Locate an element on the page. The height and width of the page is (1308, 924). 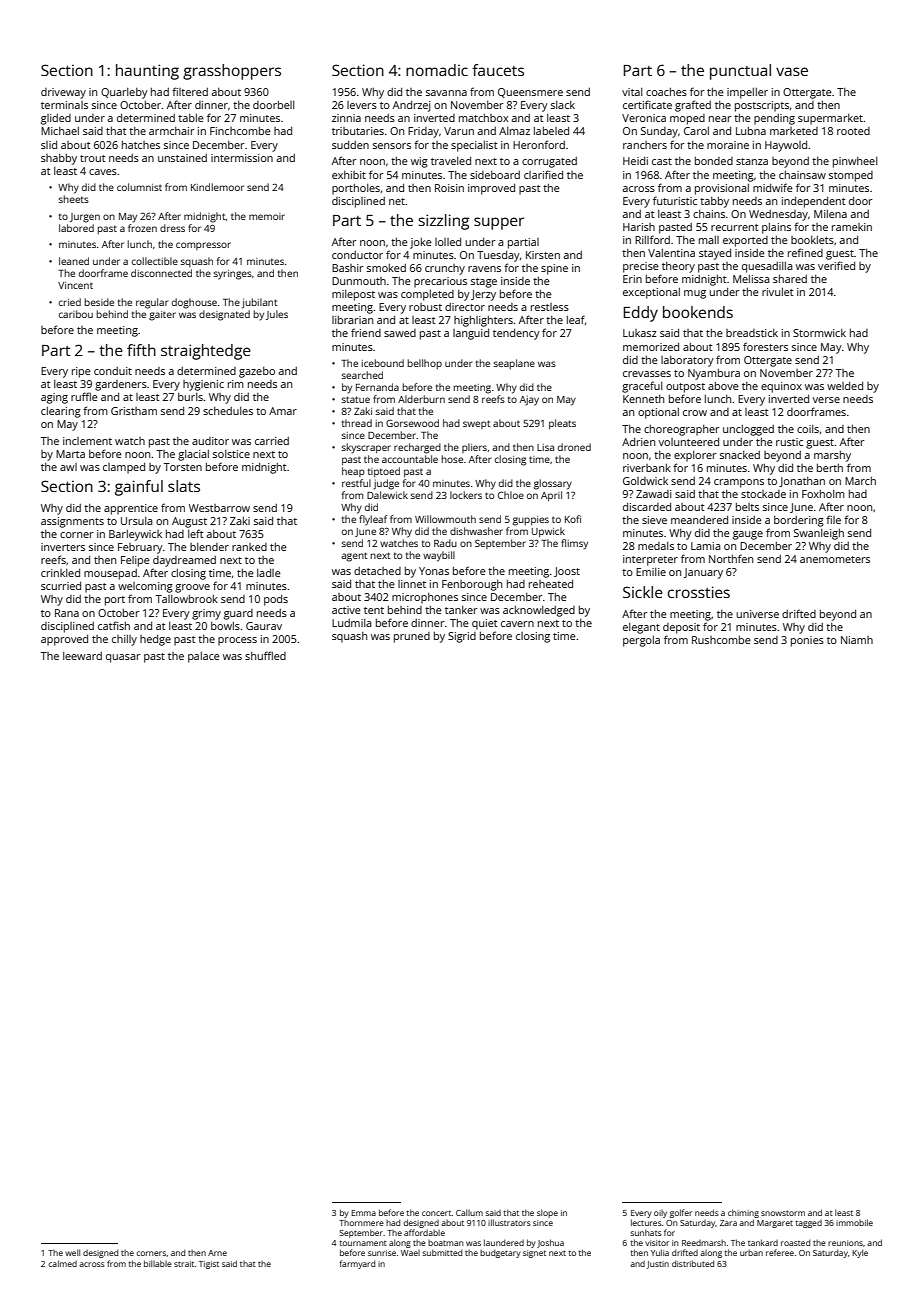
Rillford is located at coordinates (652, 239).
